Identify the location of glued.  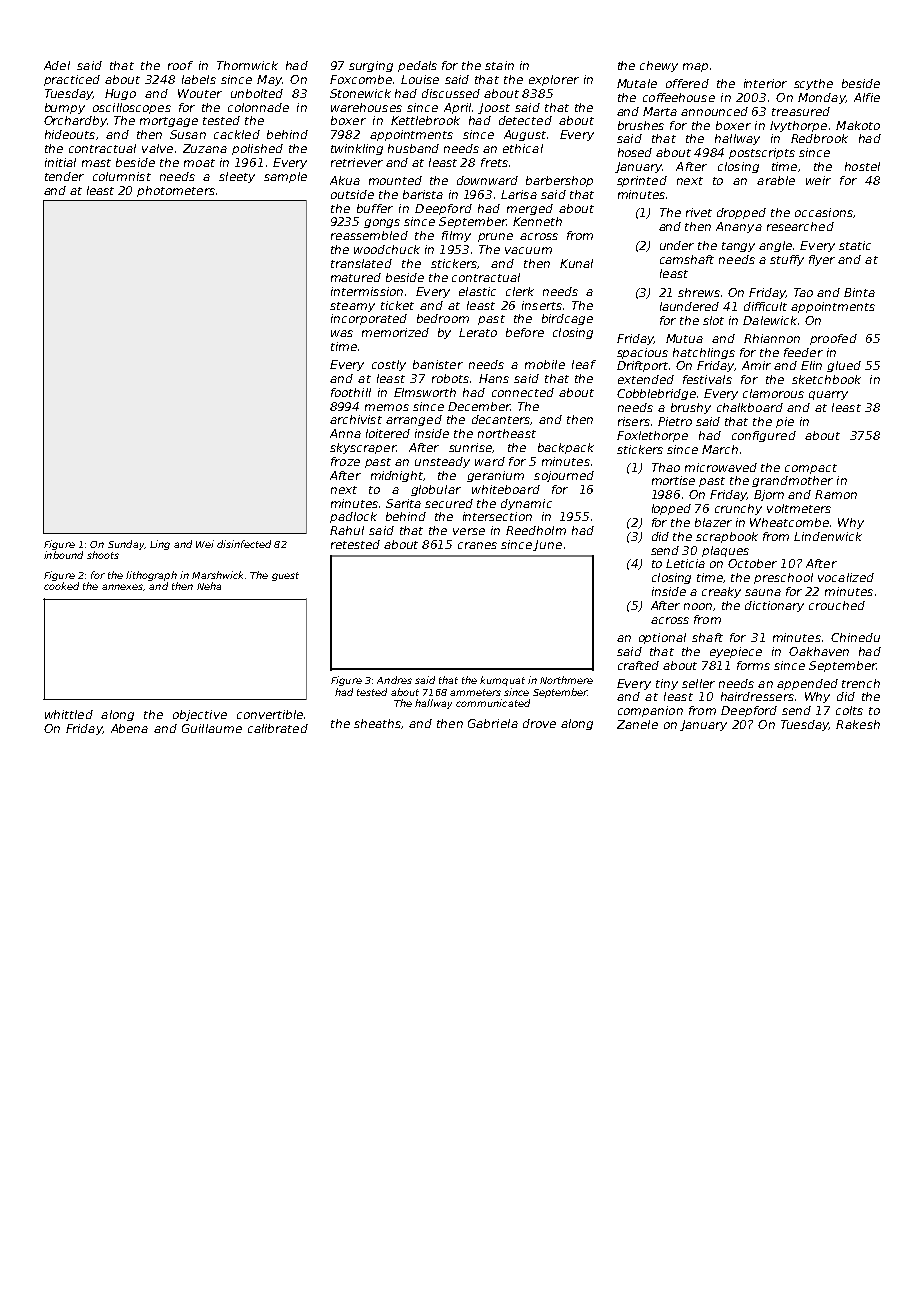
(844, 366).
